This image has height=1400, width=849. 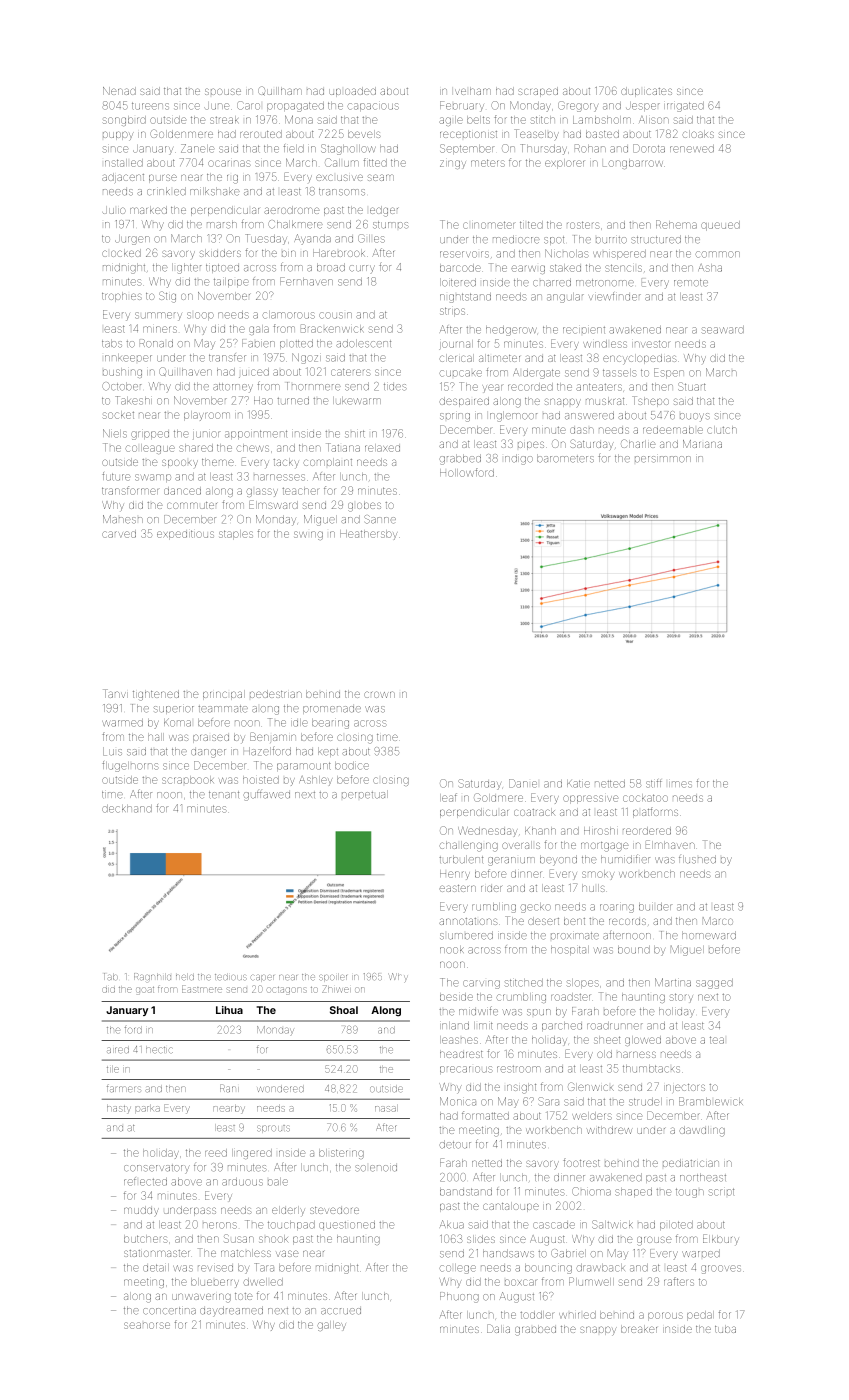 I want to click on adolescent, so click(x=363, y=343).
